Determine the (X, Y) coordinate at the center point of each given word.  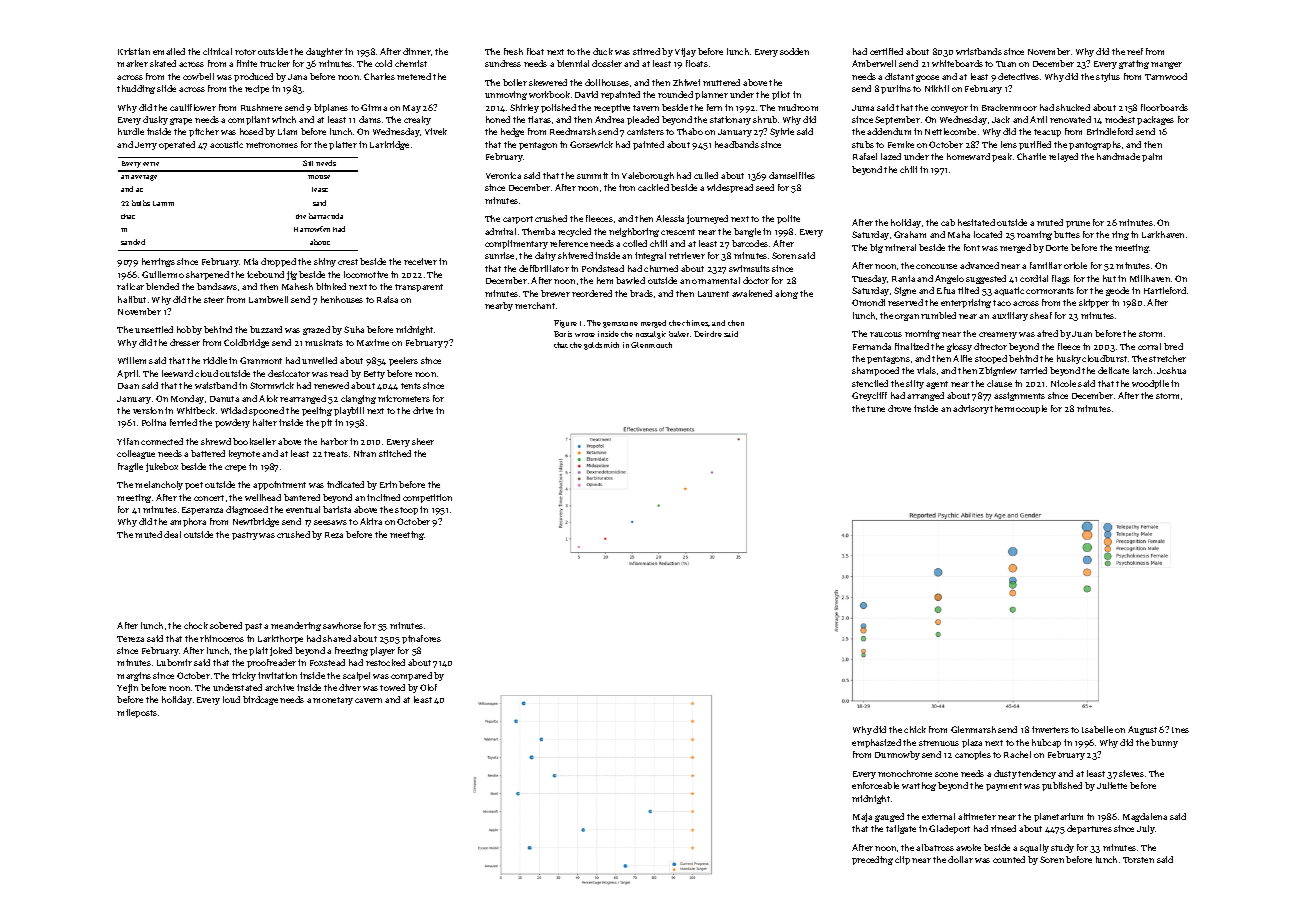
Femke (901, 144)
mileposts (137, 713)
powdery (232, 423)
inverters (1050, 729)
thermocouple (1018, 409)
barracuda (326, 216)
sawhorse (342, 625)
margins (134, 676)
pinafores (421, 639)
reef (1135, 51)
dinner (417, 51)
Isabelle (1097, 729)
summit (592, 175)
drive (423, 410)
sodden (794, 51)
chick (915, 729)
